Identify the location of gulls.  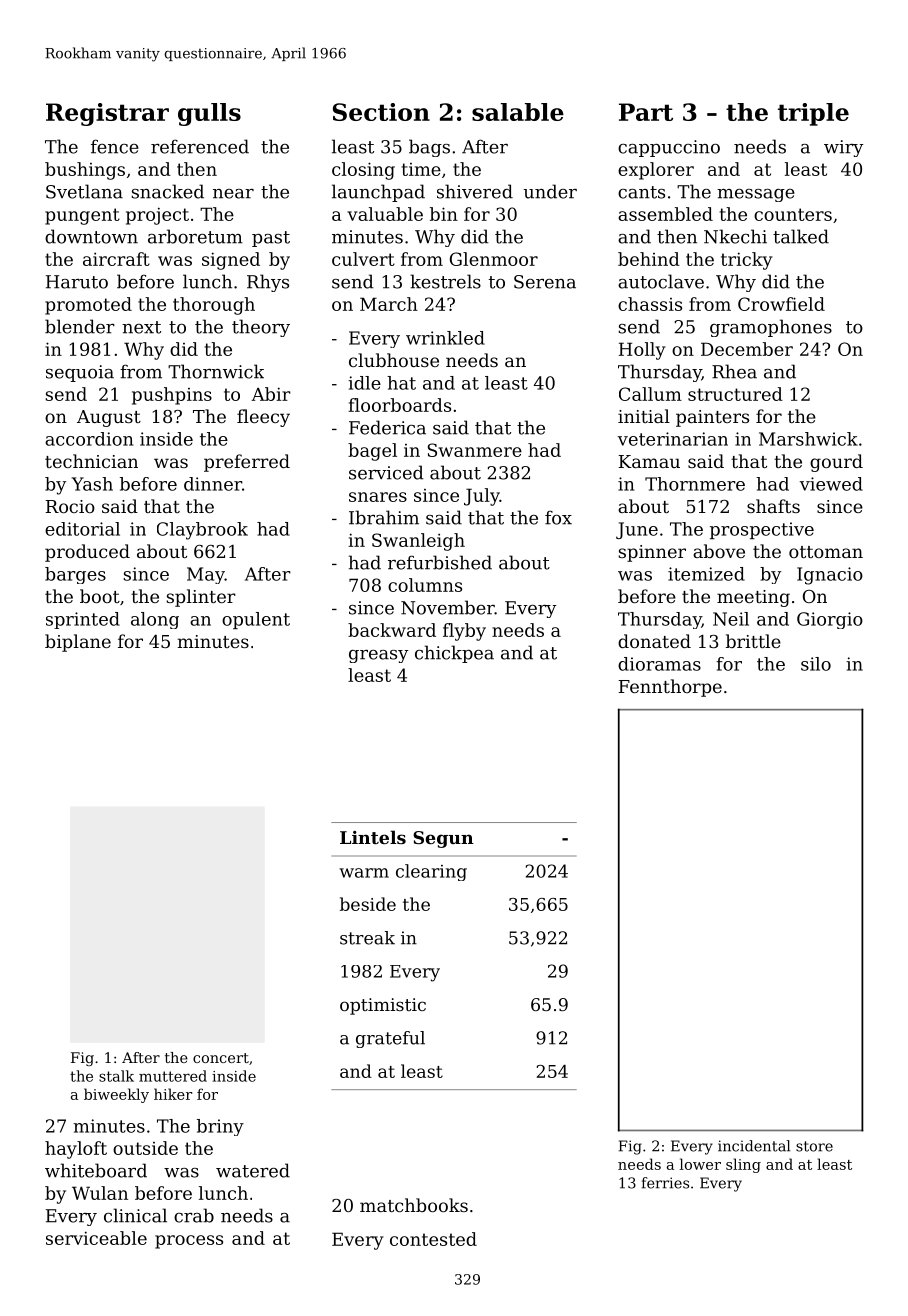
(209, 114).
